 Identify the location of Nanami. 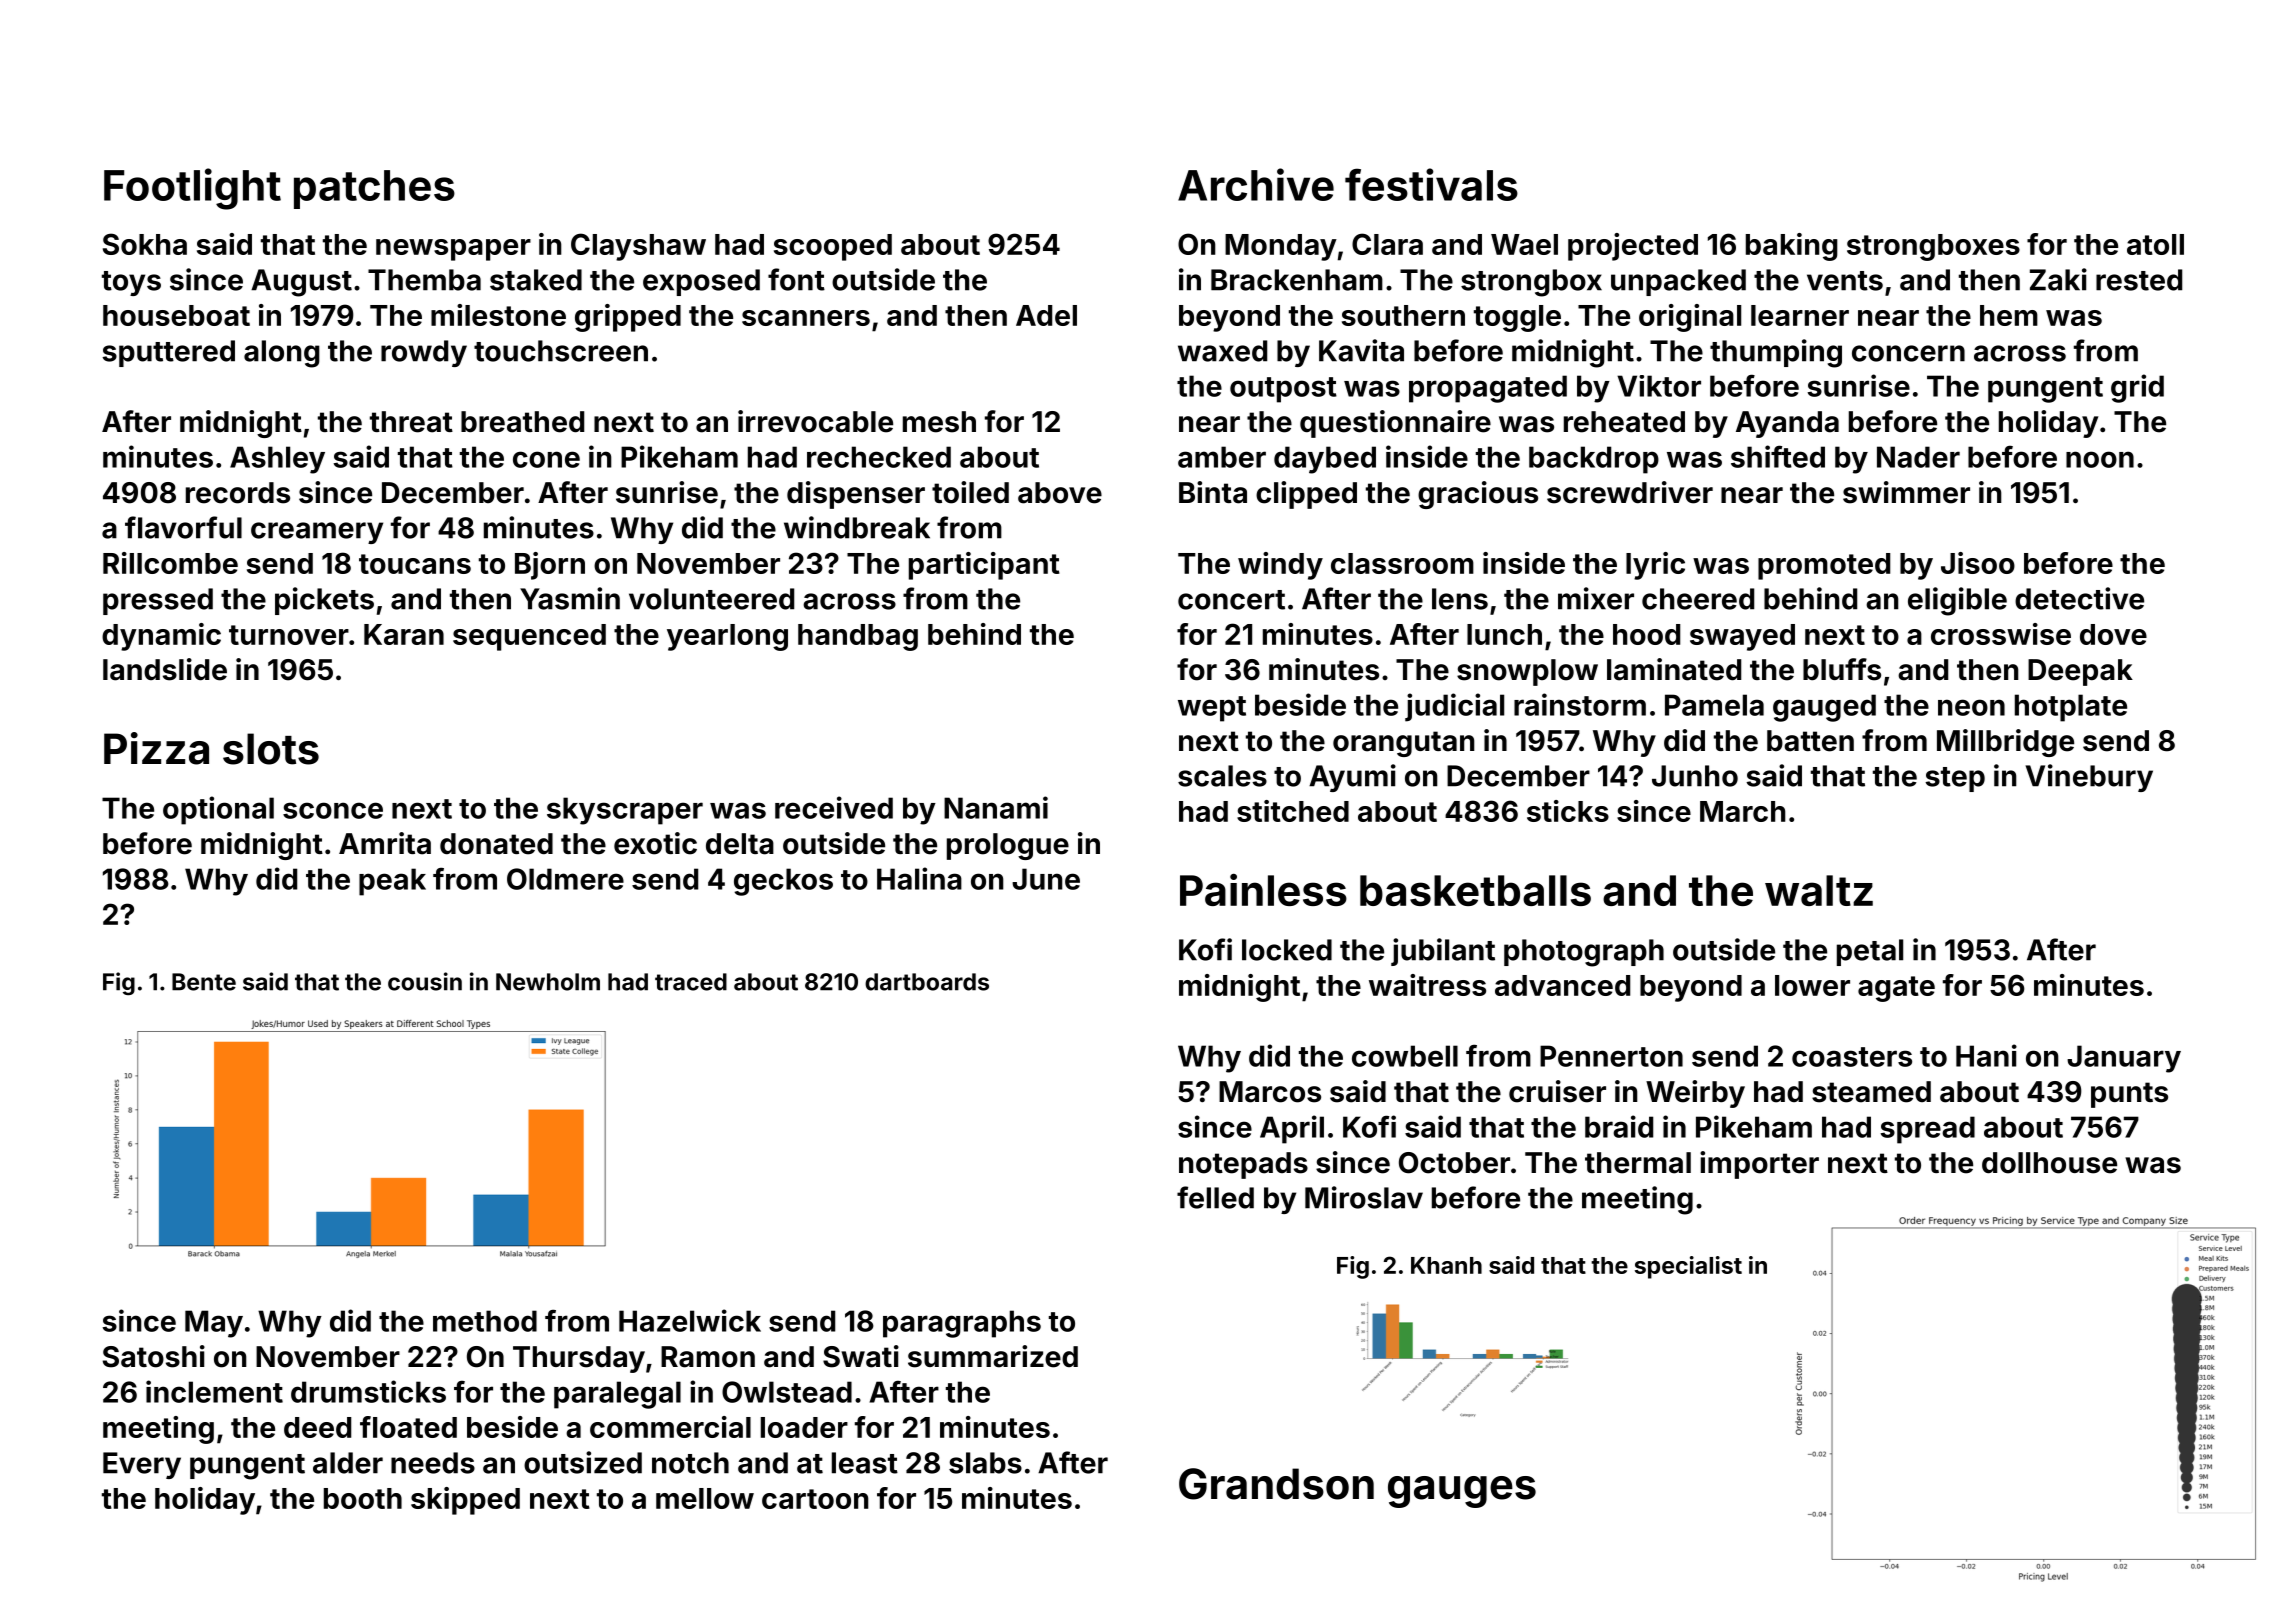
(996, 807).
